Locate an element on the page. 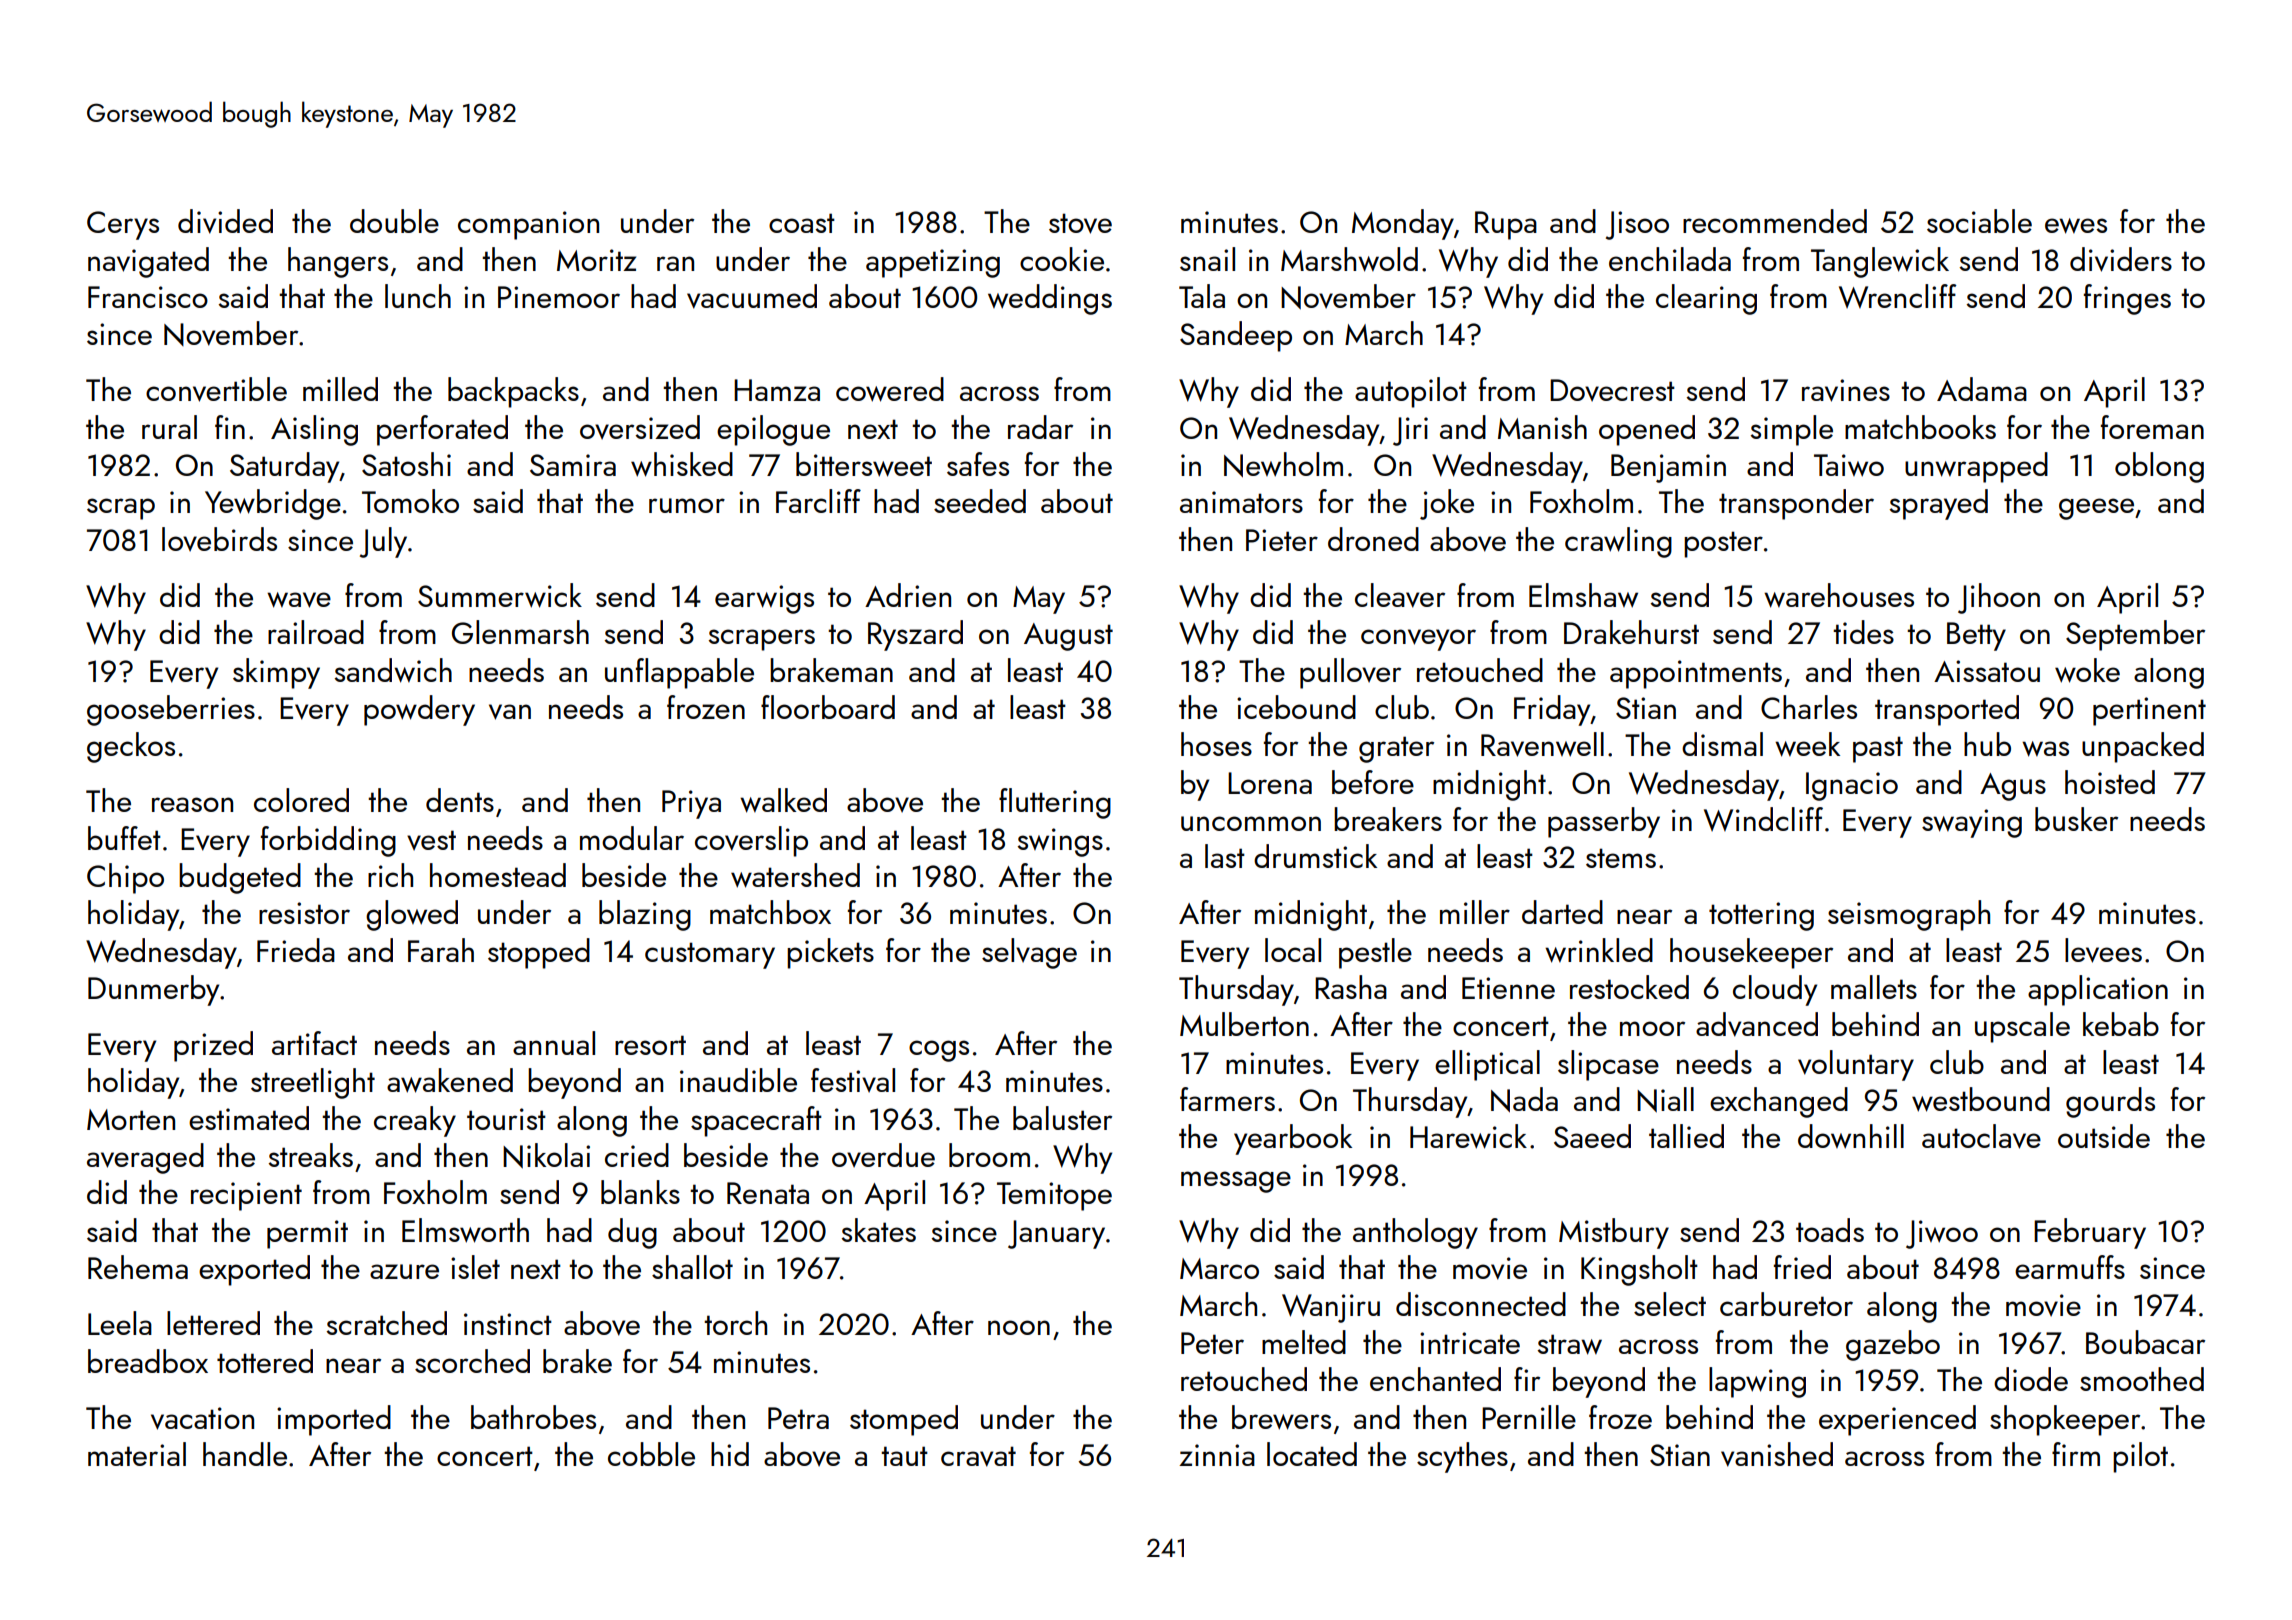 This image has height=1620, width=2292. lovebirds is located at coordinates (219, 539).
